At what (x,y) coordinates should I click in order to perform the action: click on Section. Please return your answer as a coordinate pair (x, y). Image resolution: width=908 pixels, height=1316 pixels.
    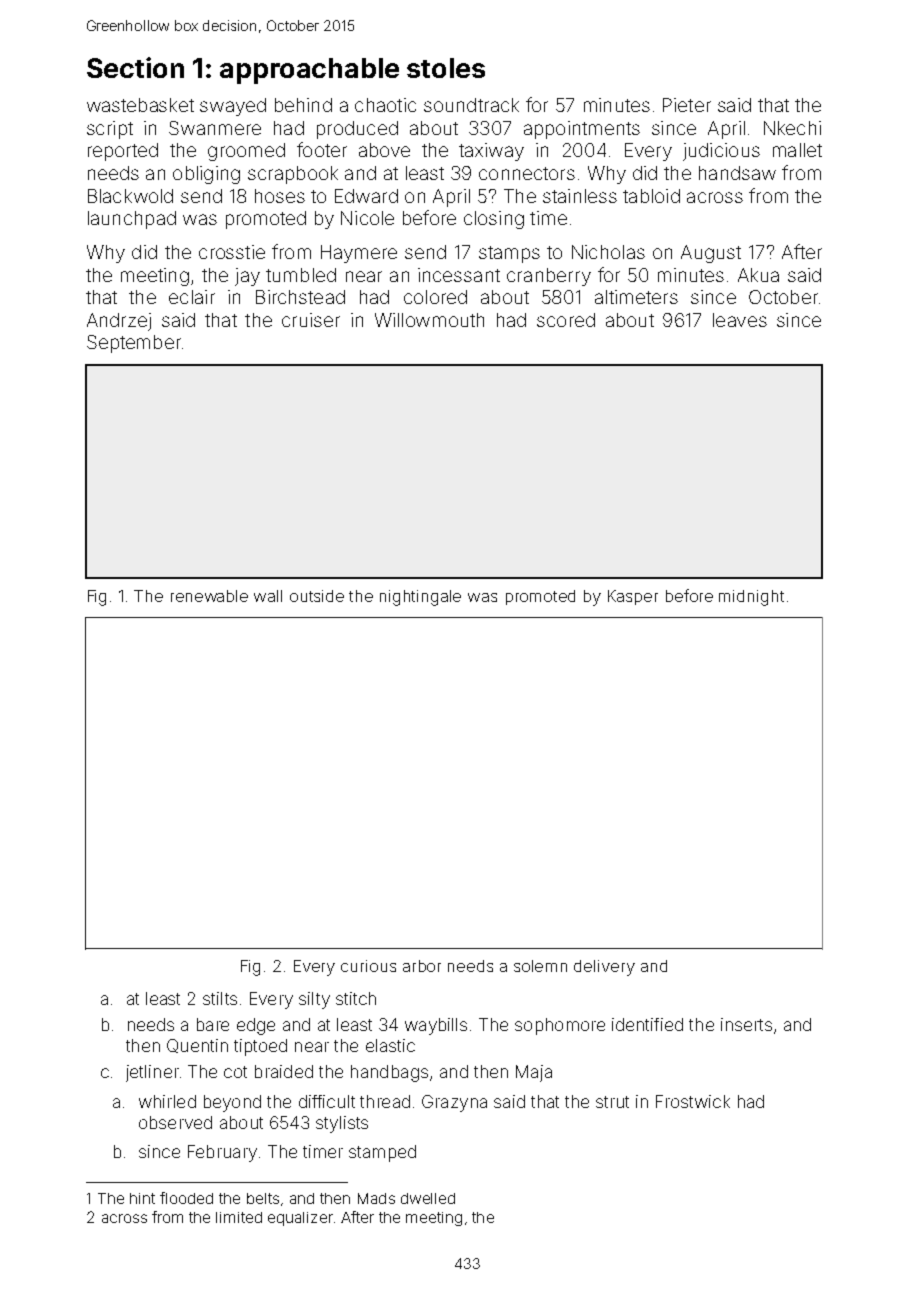
    Looking at the image, I should click on (135, 67).
